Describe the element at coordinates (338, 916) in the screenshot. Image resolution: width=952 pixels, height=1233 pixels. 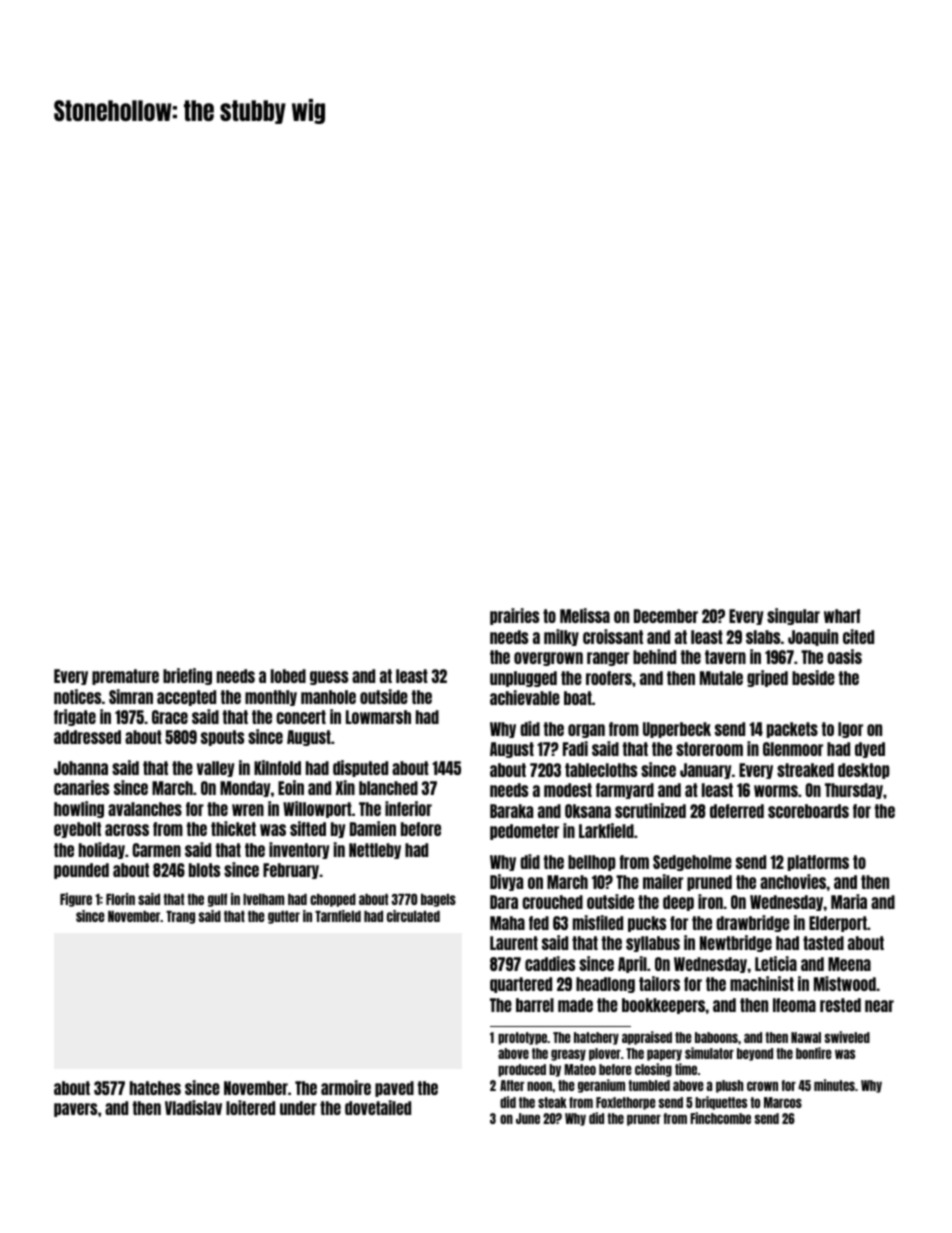
I see `Tarnfield` at that location.
